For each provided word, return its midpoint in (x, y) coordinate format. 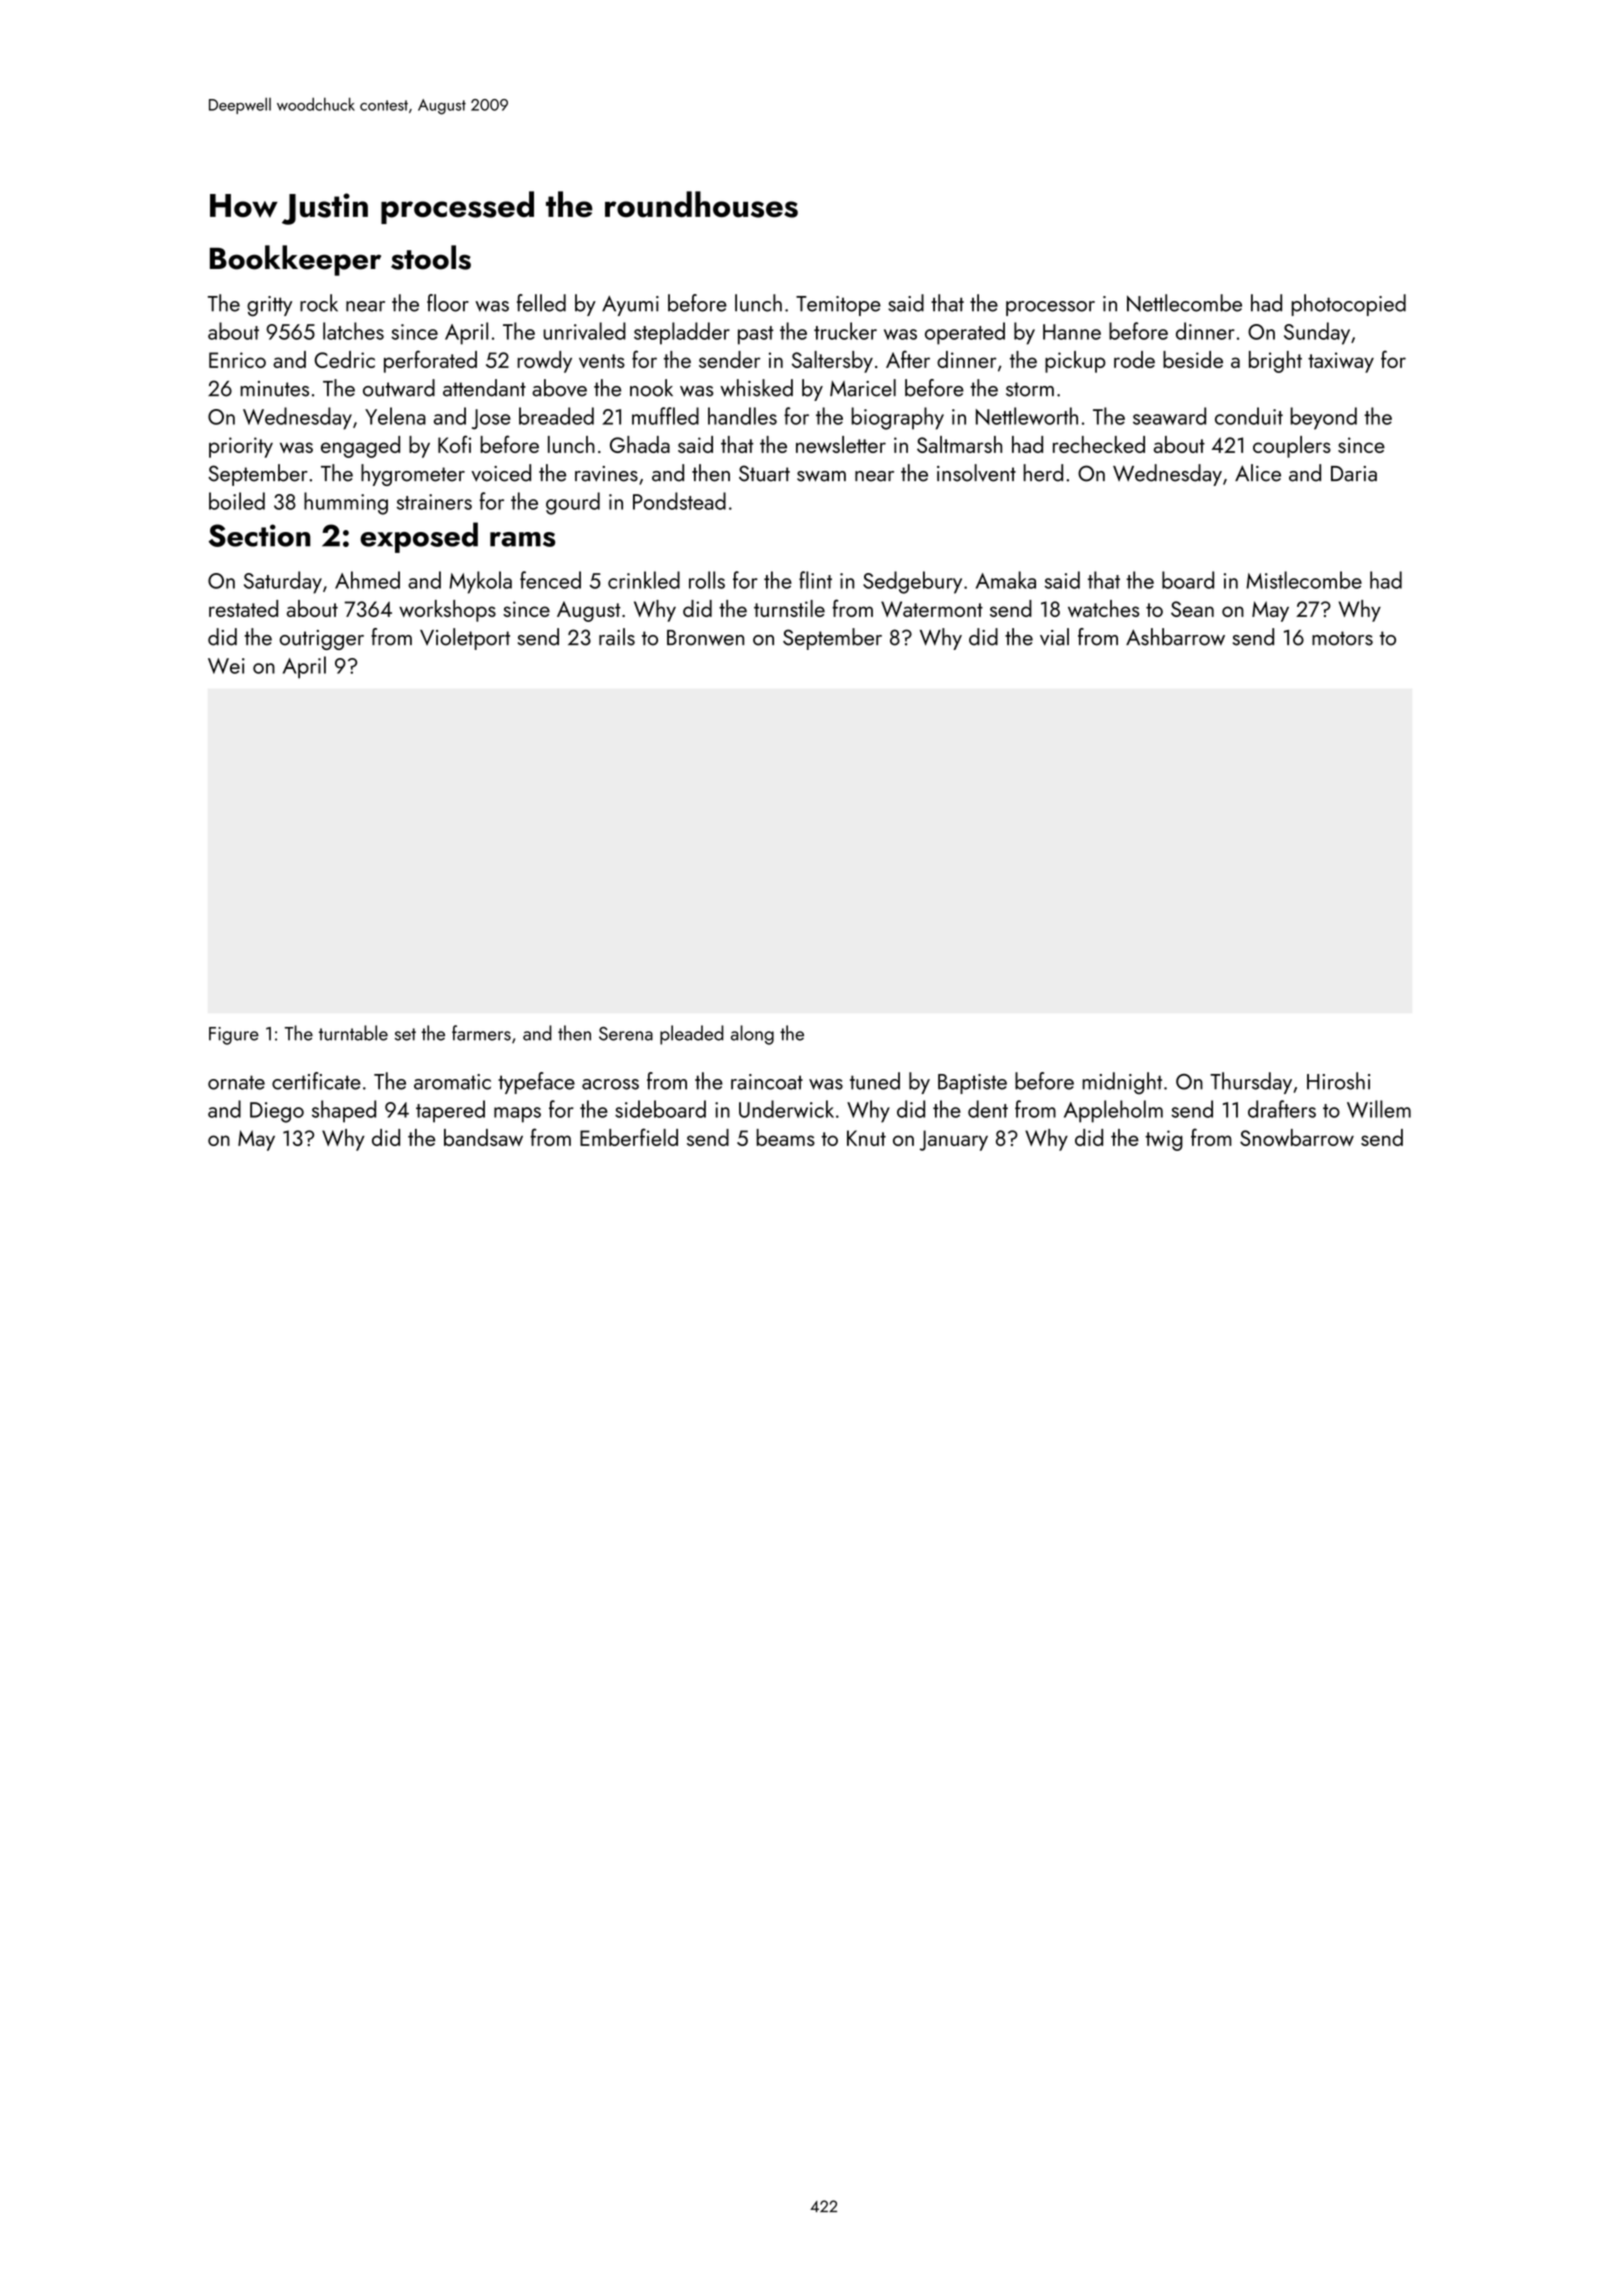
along (752, 1035)
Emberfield (629, 1137)
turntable (353, 1033)
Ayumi (630, 306)
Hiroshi (1338, 1081)
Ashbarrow (1175, 637)
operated (965, 333)
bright (1275, 362)
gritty (269, 306)
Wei (226, 666)
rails (617, 637)
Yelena (395, 416)
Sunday (1317, 333)
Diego (277, 1112)
